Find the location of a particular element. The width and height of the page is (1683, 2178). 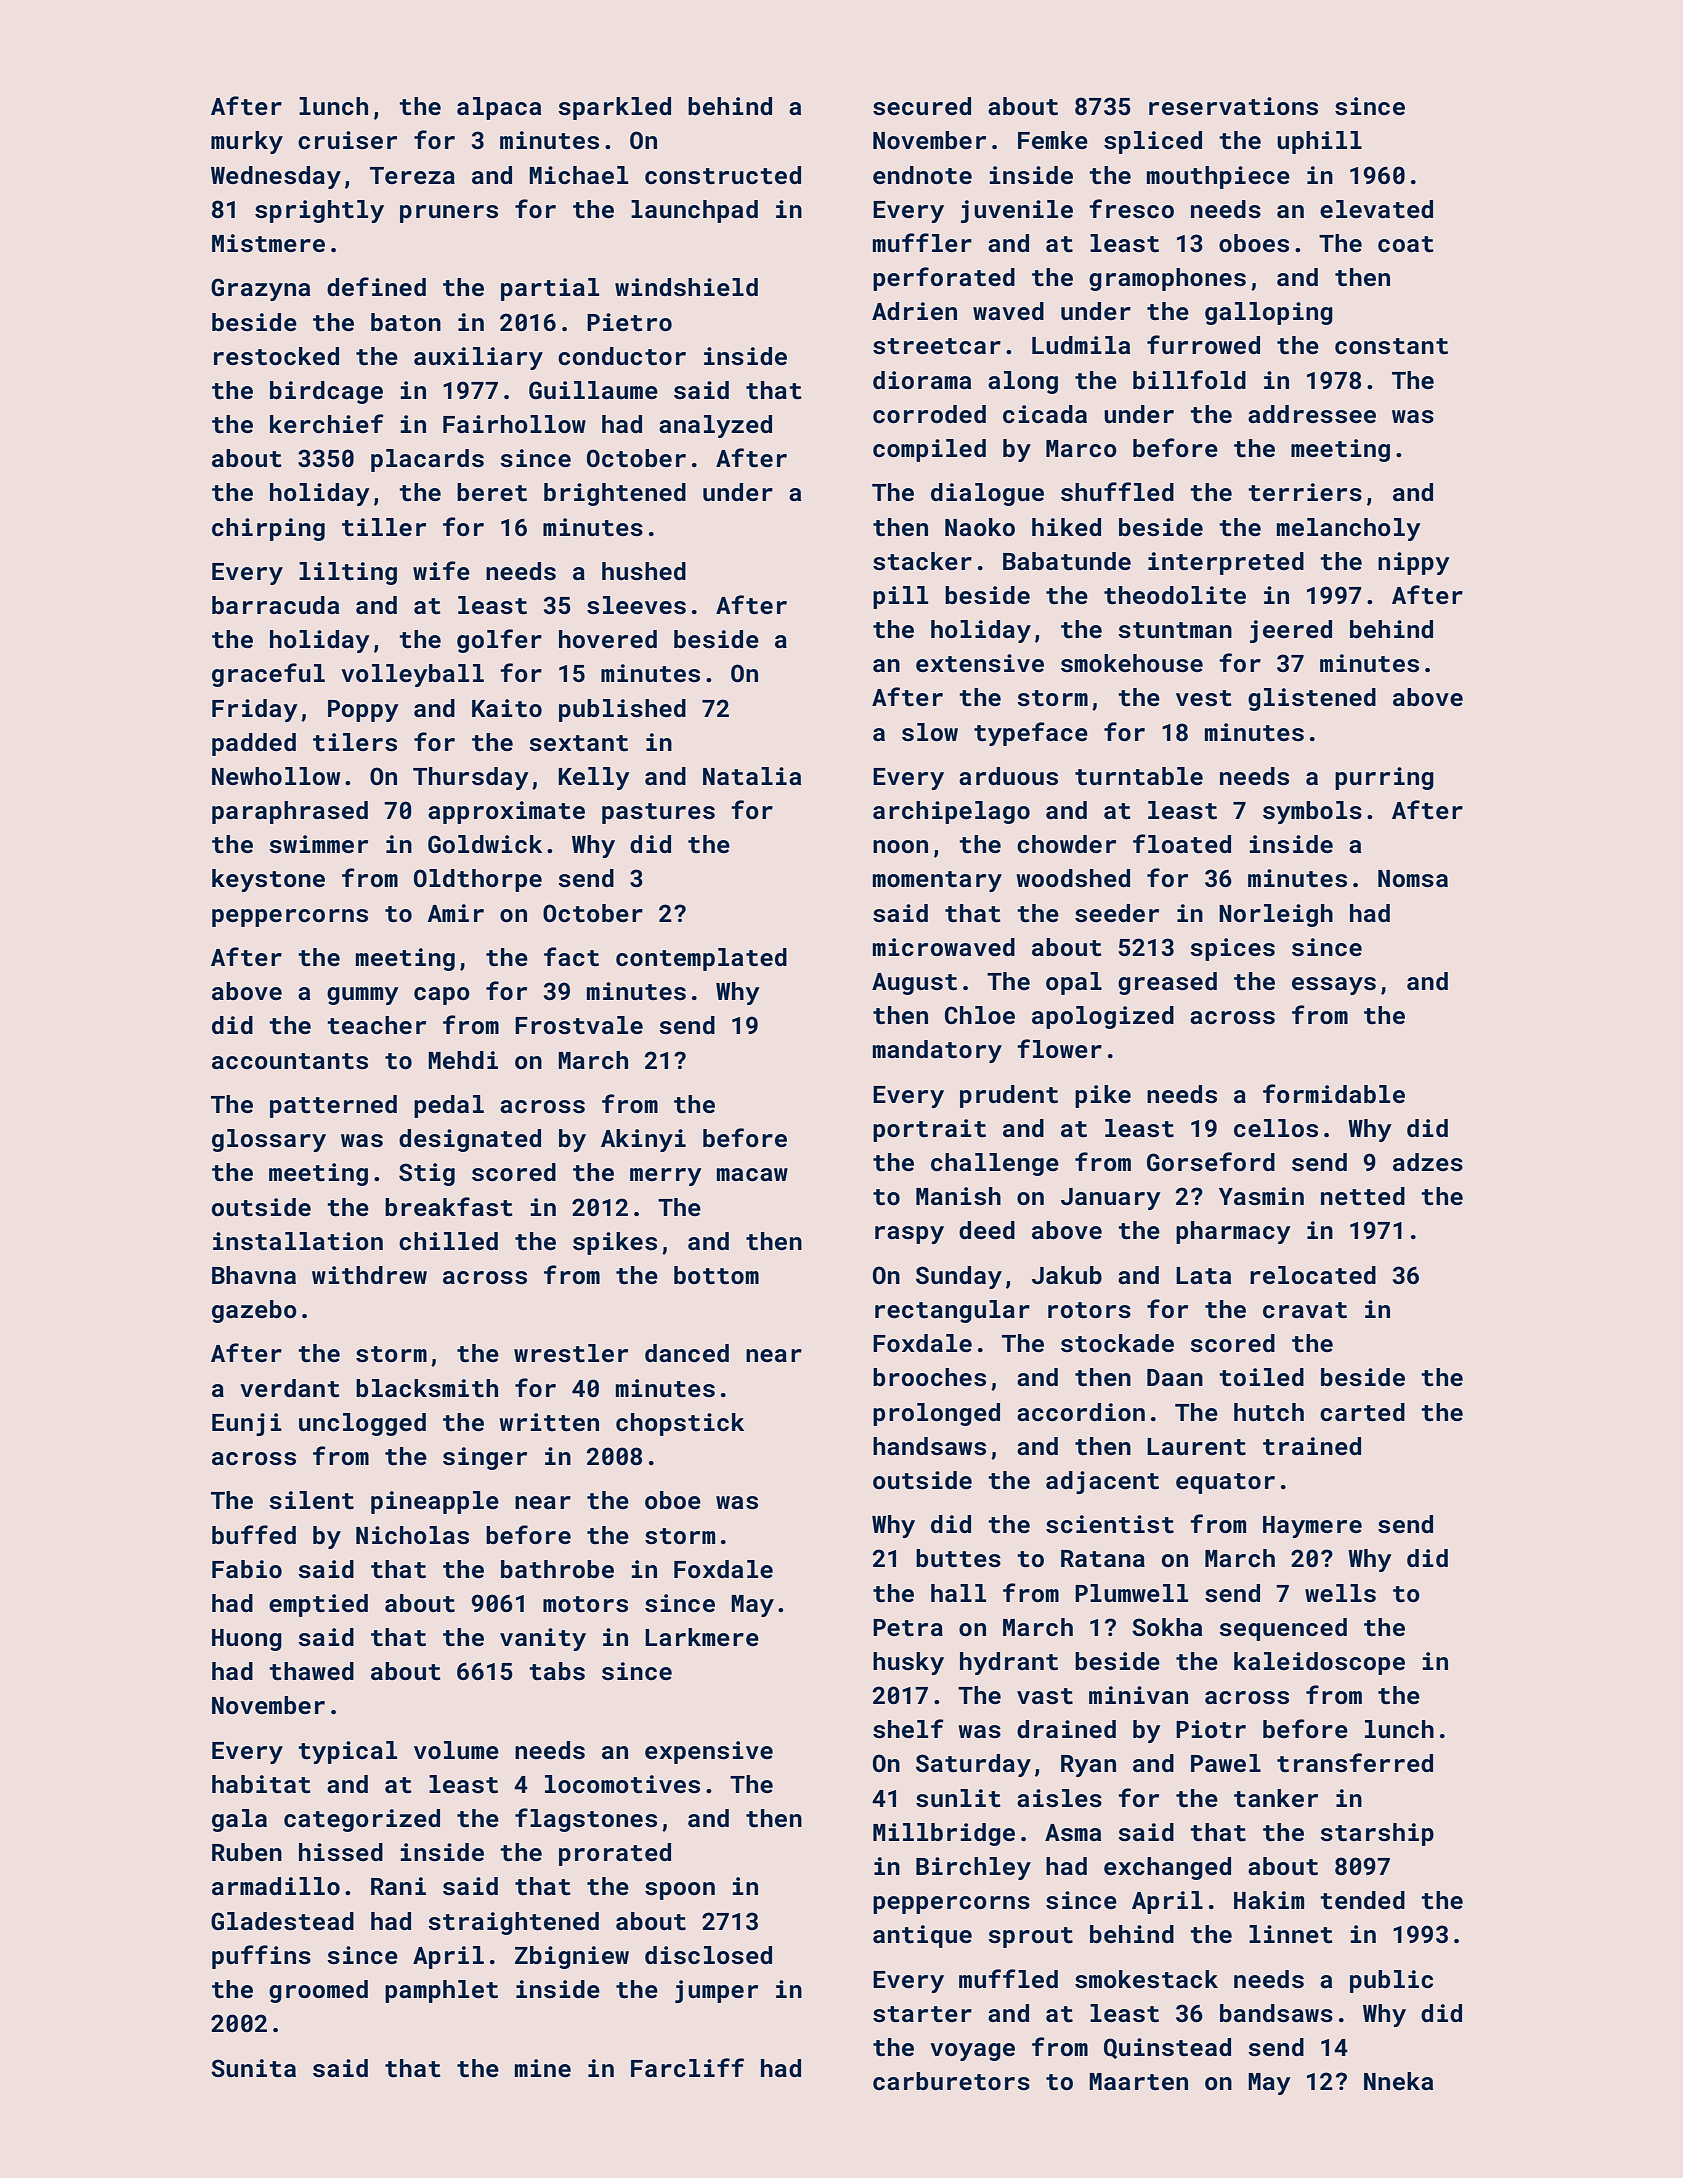

constructed is located at coordinates (723, 175).
